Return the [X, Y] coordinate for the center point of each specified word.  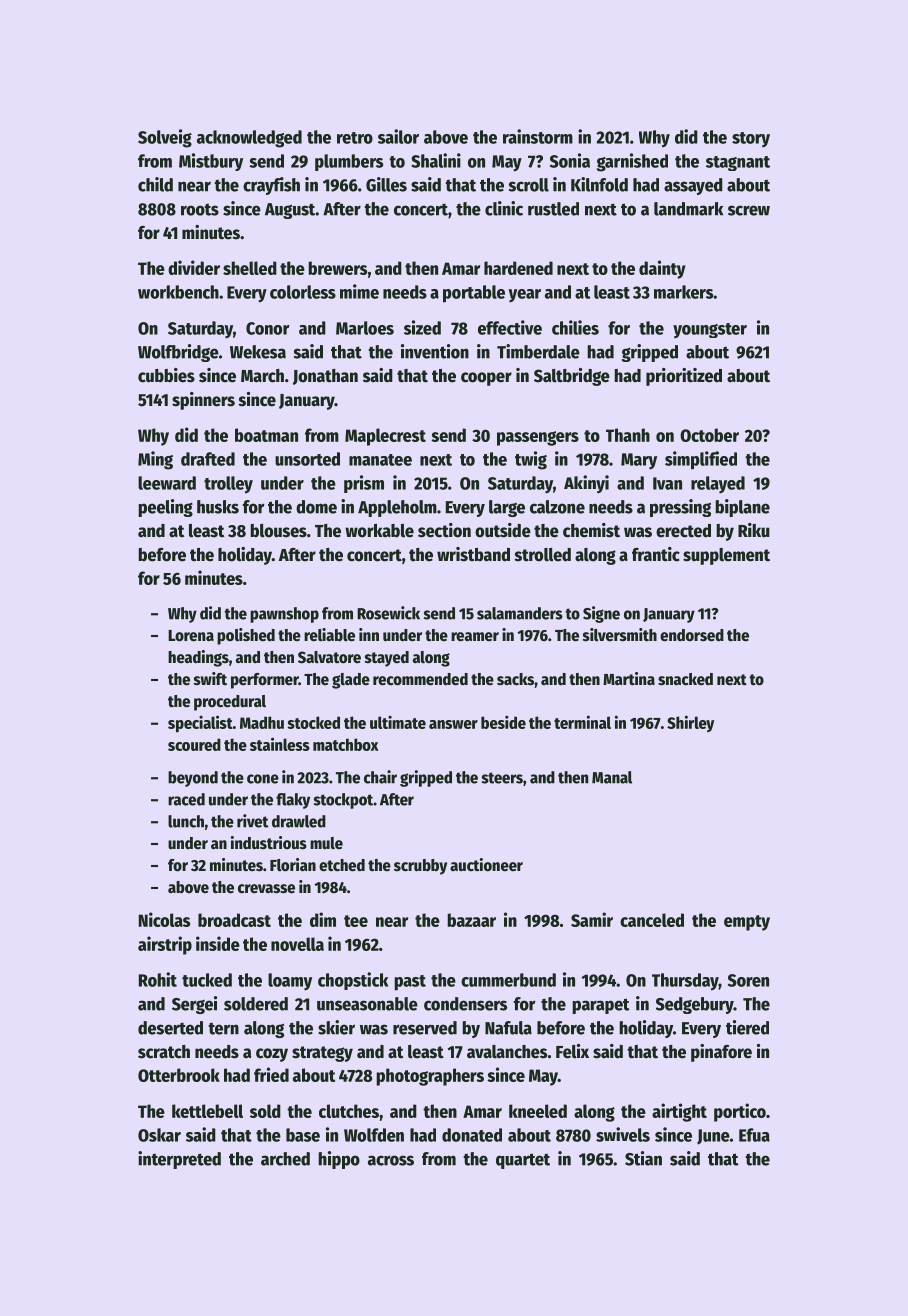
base [303, 1135]
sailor [398, 136]
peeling [165, 508]
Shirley [690, 723]
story [751, 139]
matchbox [346, 744]
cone [263, 779]
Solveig [165, 138]
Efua [754, 1135]
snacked [685, 679]
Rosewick [388, 613]
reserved [425, 1028]
